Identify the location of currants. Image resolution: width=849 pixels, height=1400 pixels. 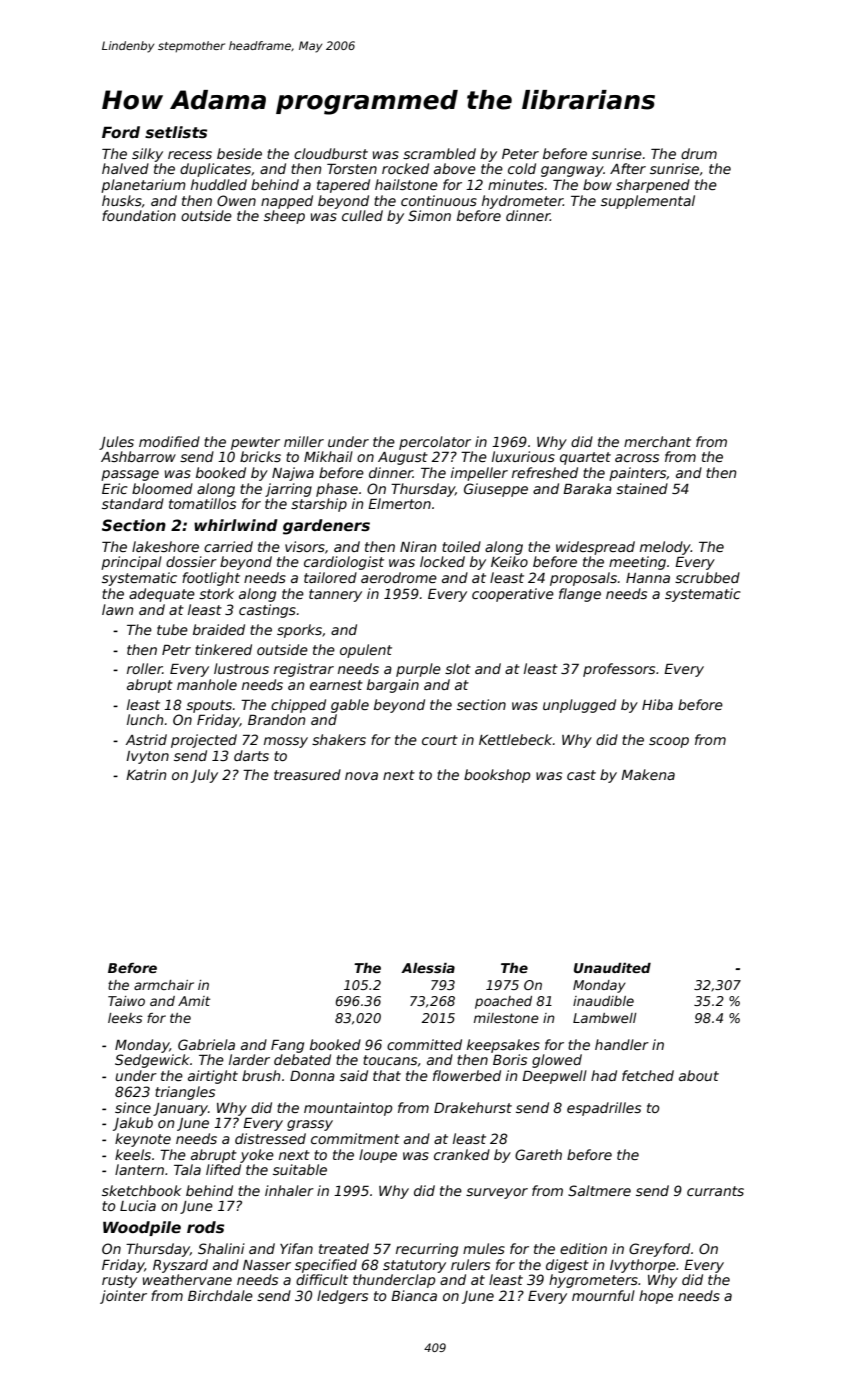
(715, 1191).
